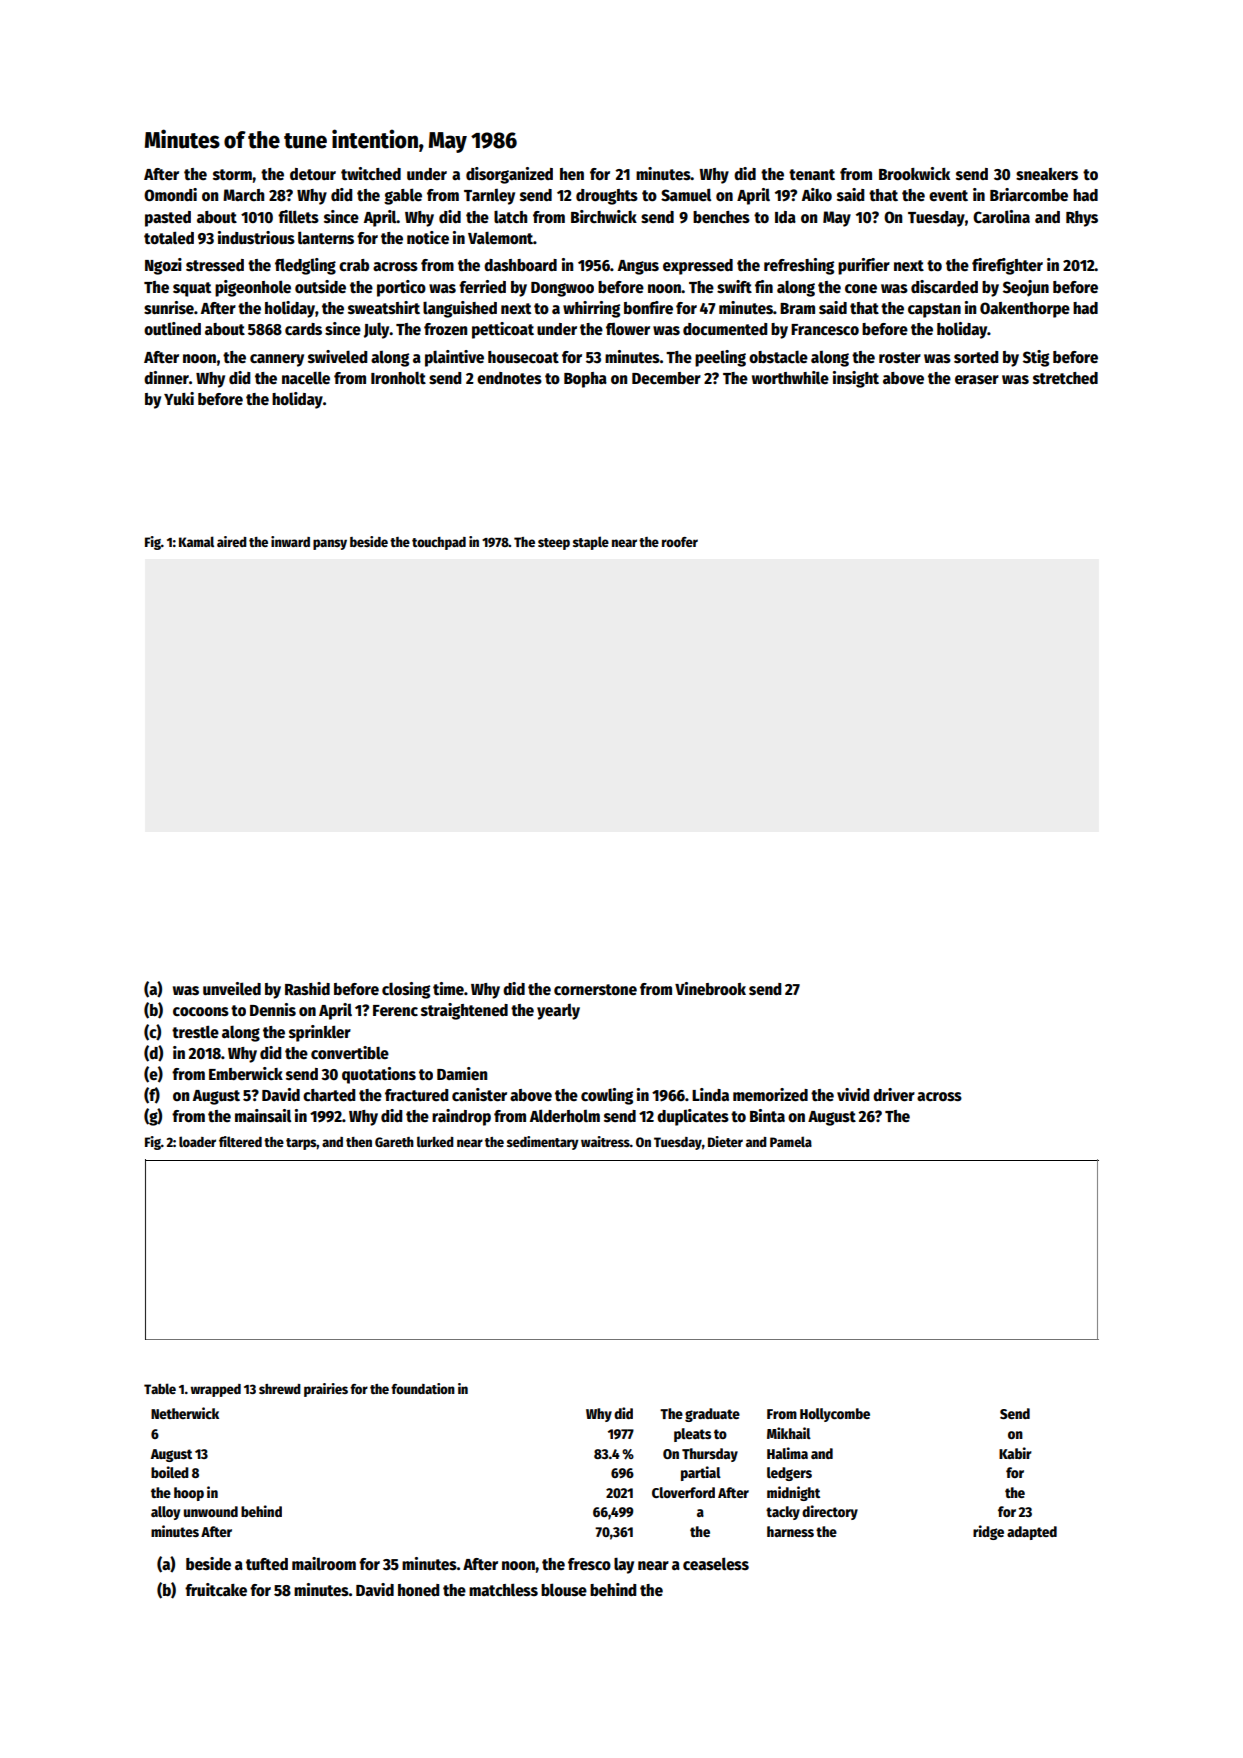  What do you see at coordinates (1015, 1453) in the screenshot?
I see `Kabir` at bounding box center [1015, 1453].
